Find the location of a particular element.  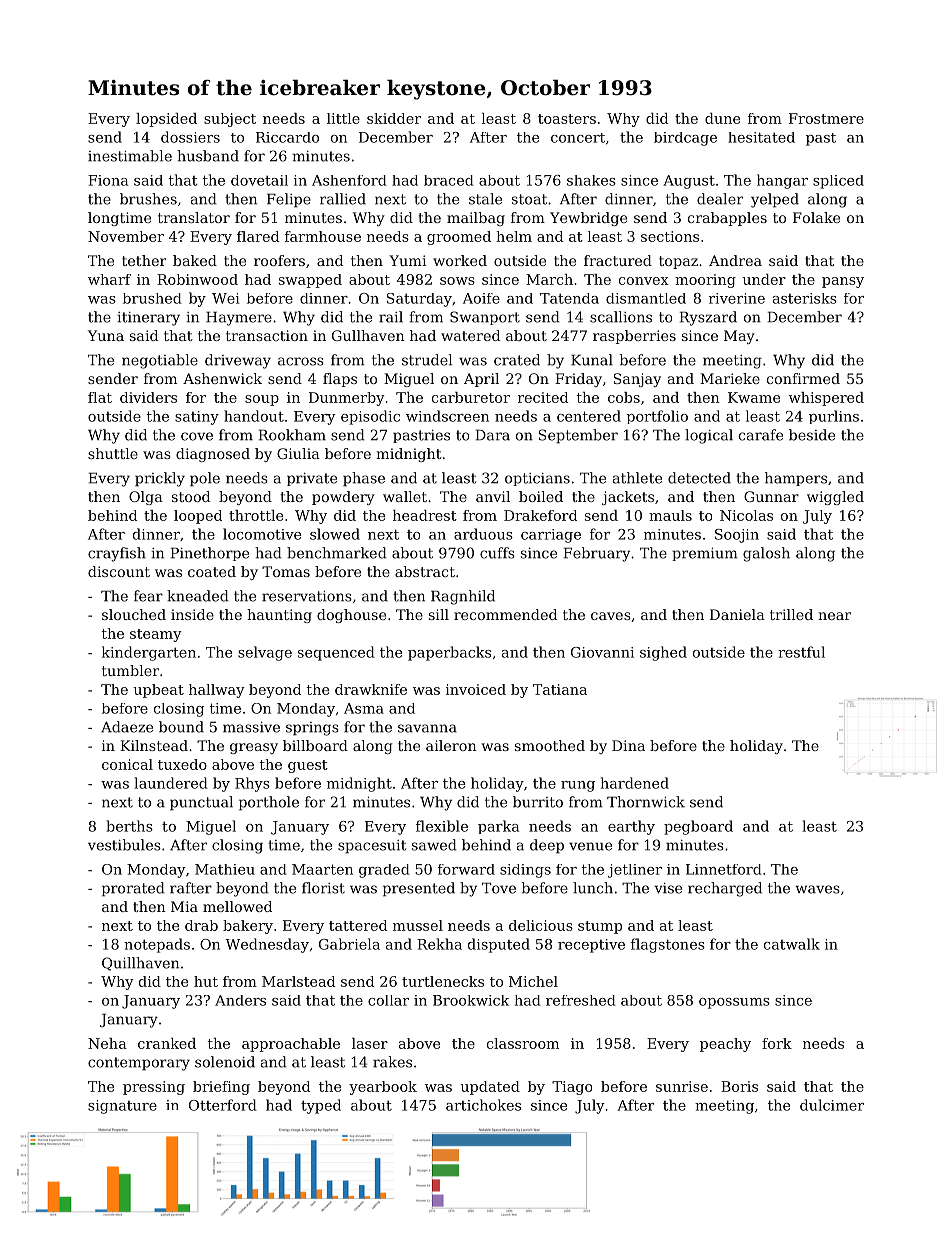

tether is located at coordinates (144, 260).
